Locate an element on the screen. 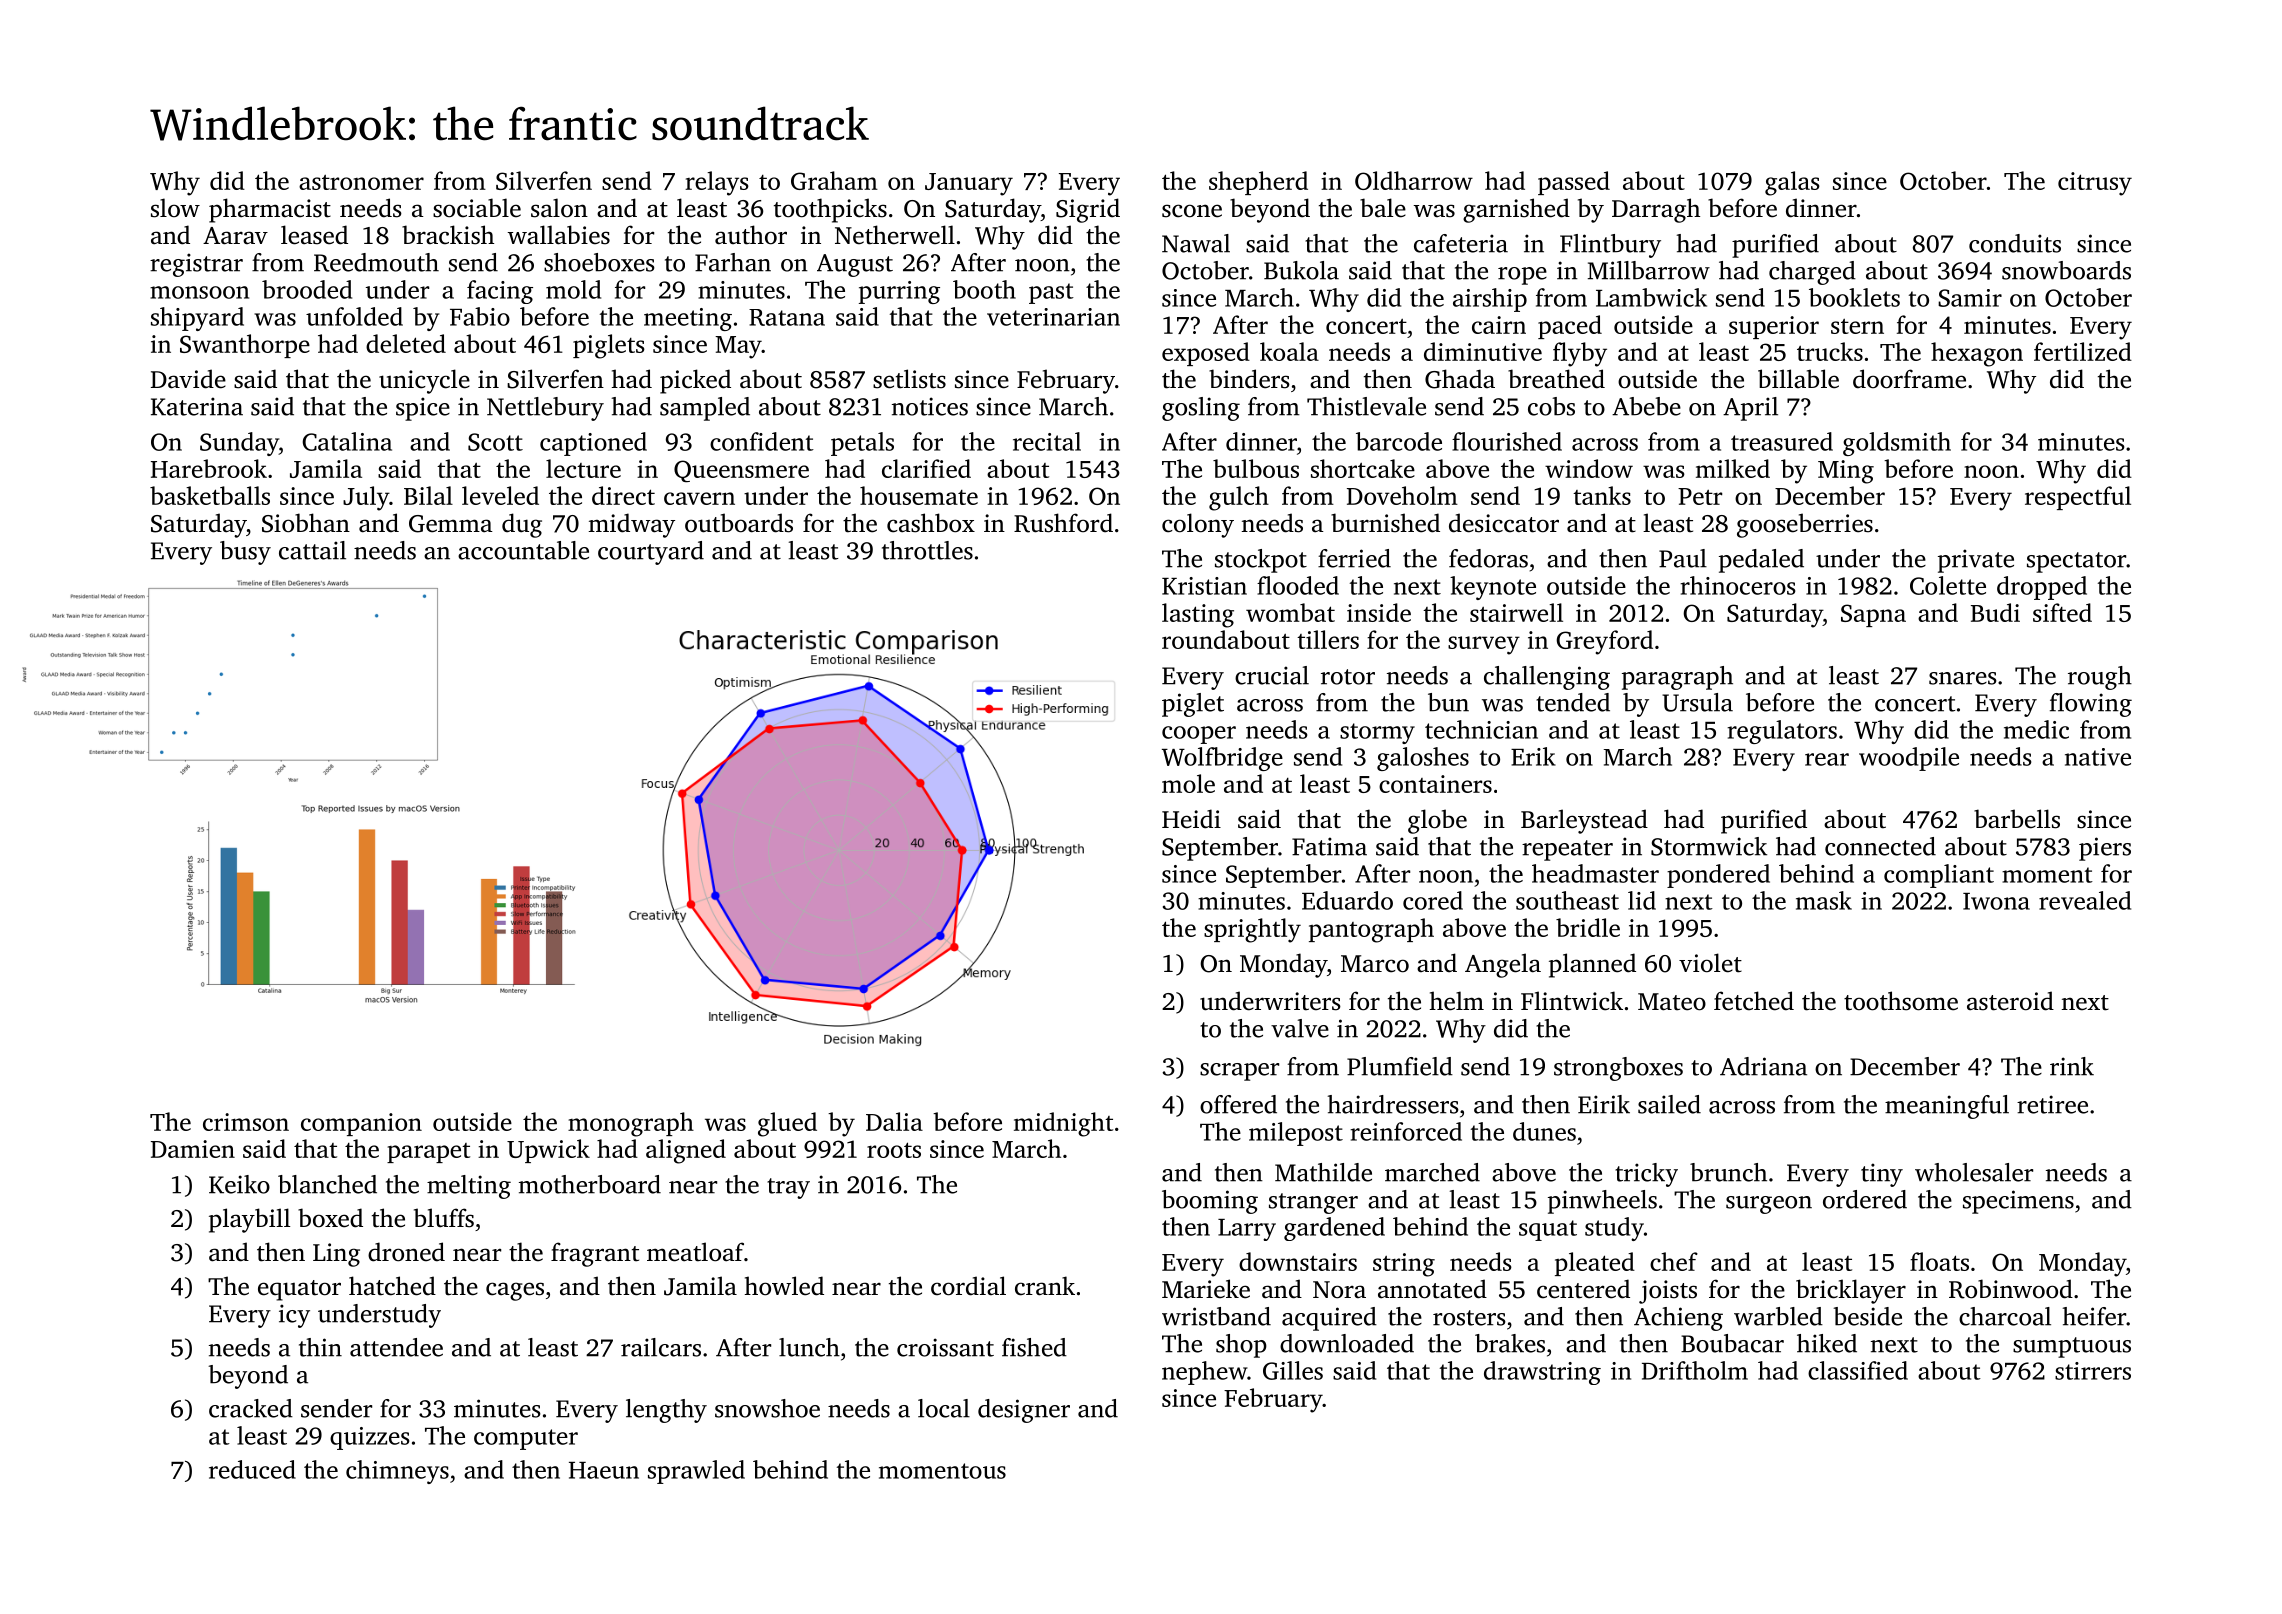 This screenshot has width=2282, height=1614. Davide is located at coordinates (188, 379).
